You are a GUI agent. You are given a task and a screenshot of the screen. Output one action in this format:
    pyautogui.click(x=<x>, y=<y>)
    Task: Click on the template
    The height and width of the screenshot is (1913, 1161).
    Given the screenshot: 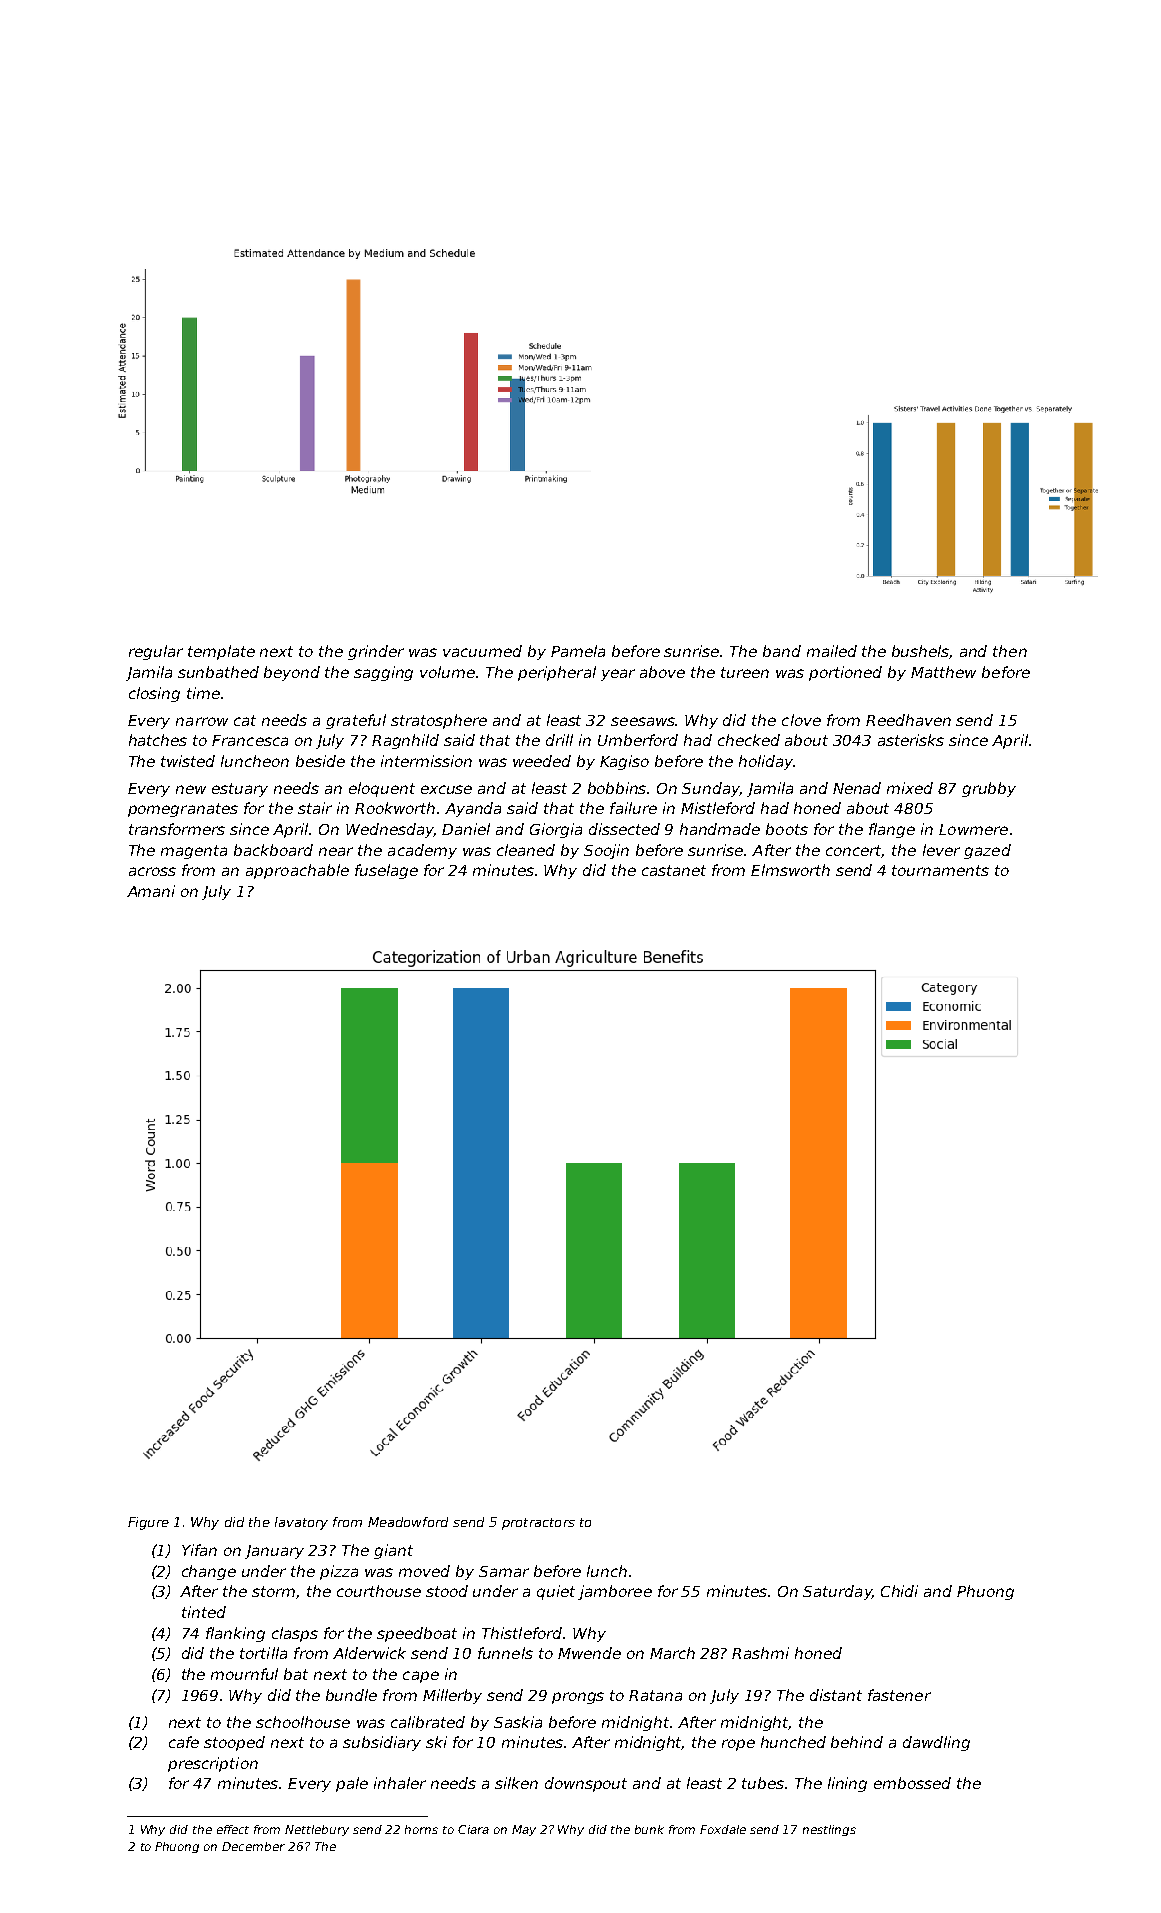 What is the action you would take?
    pyautogui.click(x=221, y=652)
